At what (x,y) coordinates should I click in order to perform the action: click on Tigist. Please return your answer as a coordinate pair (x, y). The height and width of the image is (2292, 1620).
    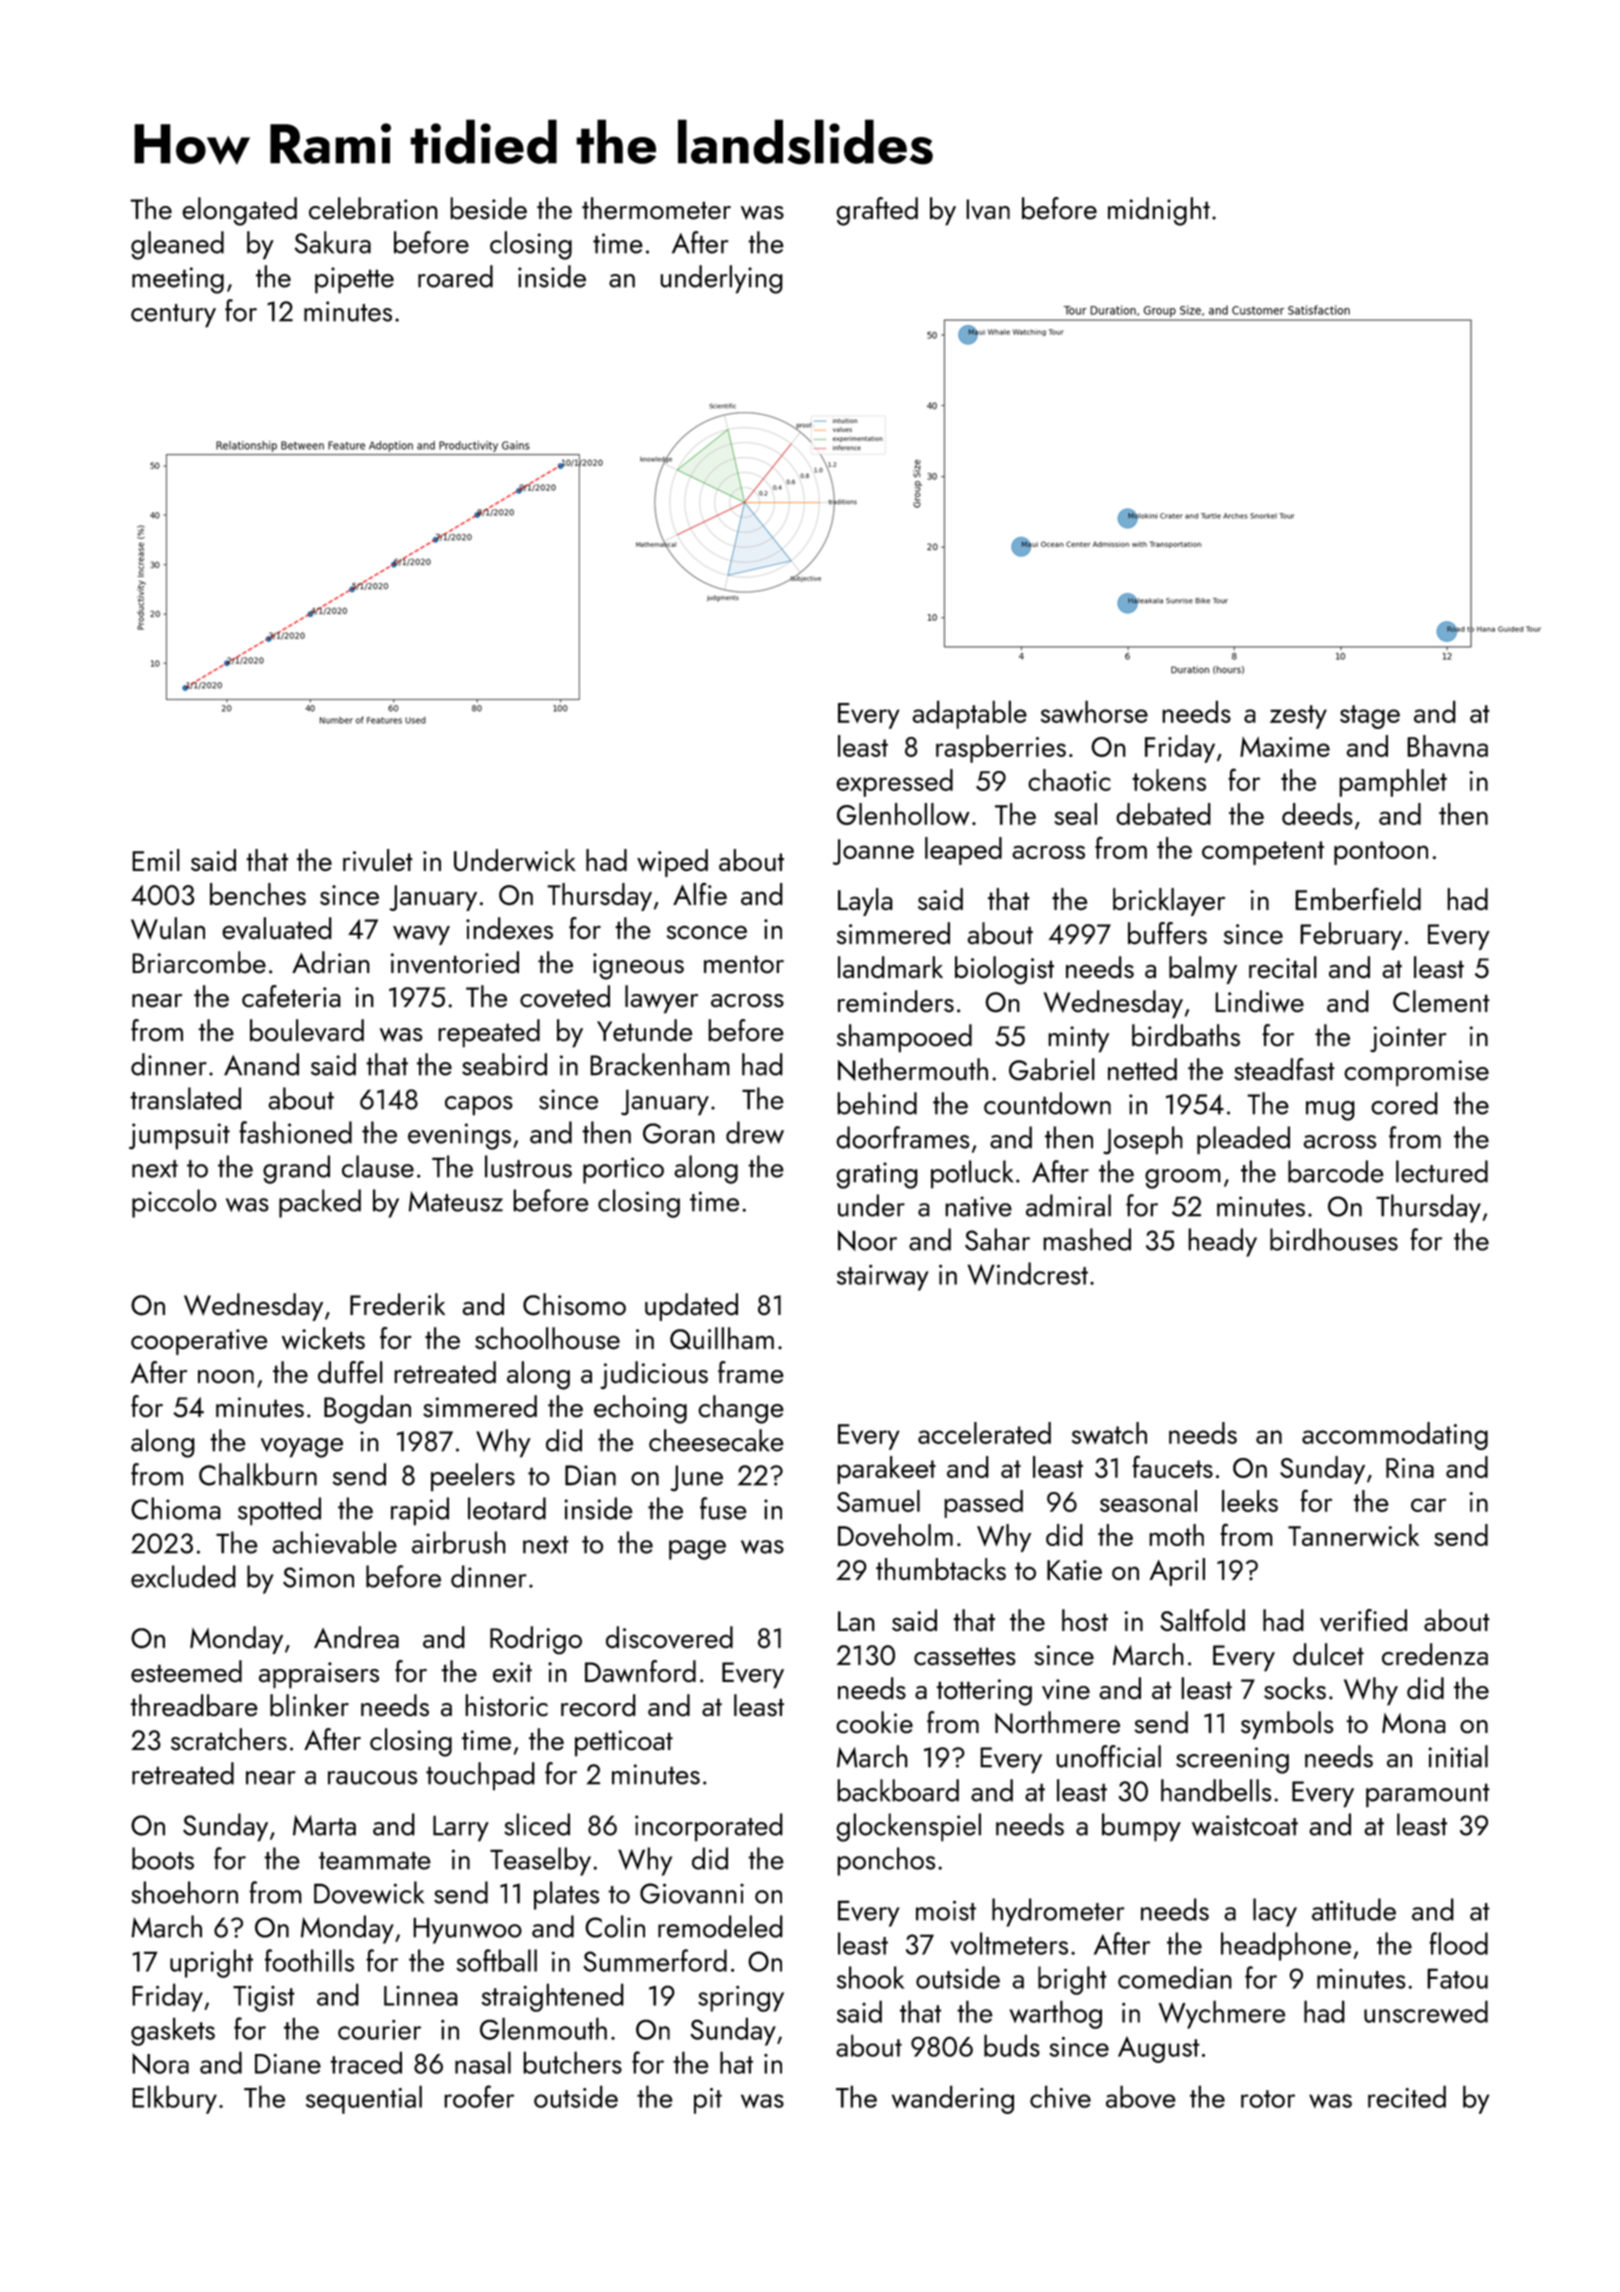
    Looking at the image, I should click on (264, 1999).
